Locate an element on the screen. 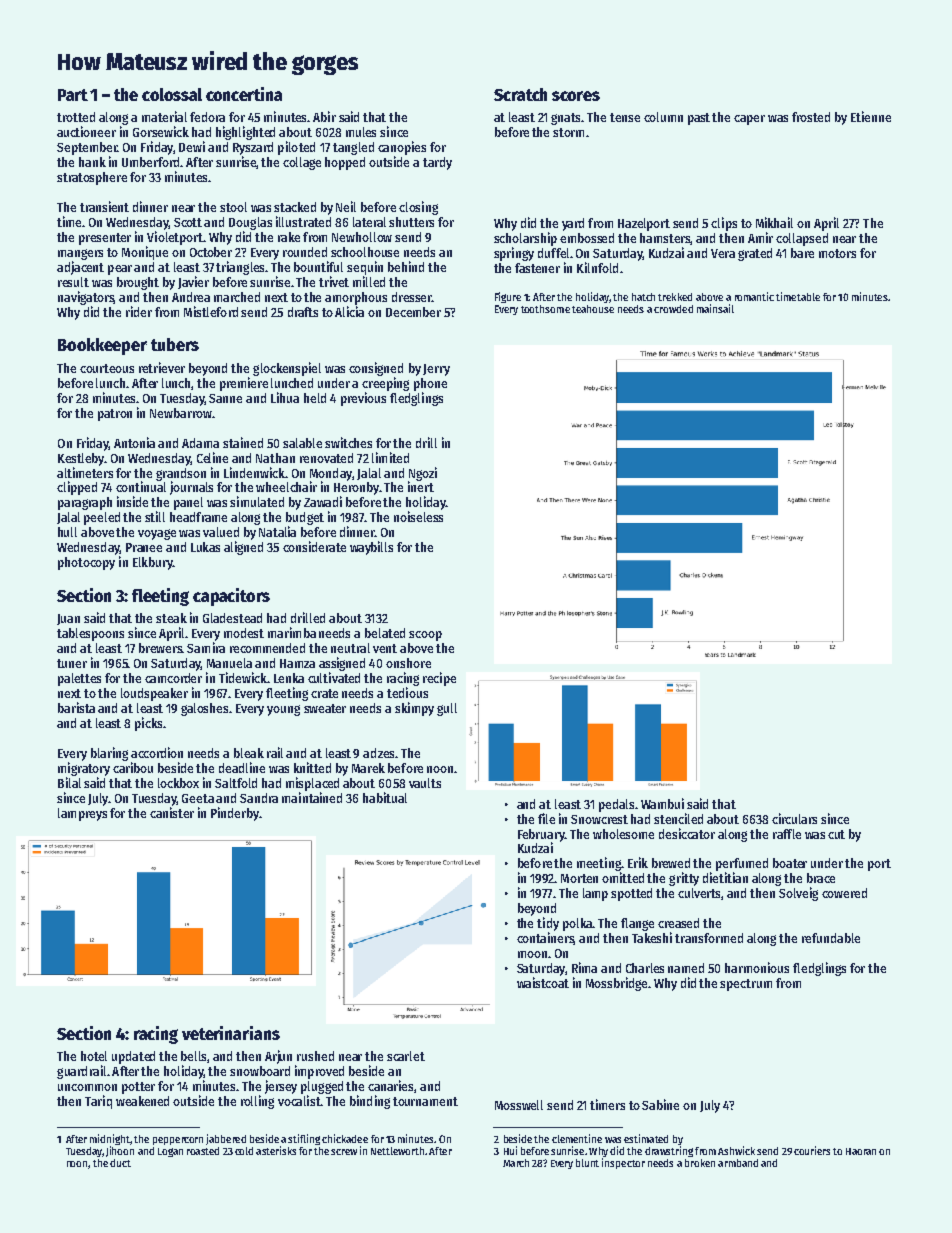 This screenshot has width=952, height=1233. cut is located at coordinates (836, 834).
